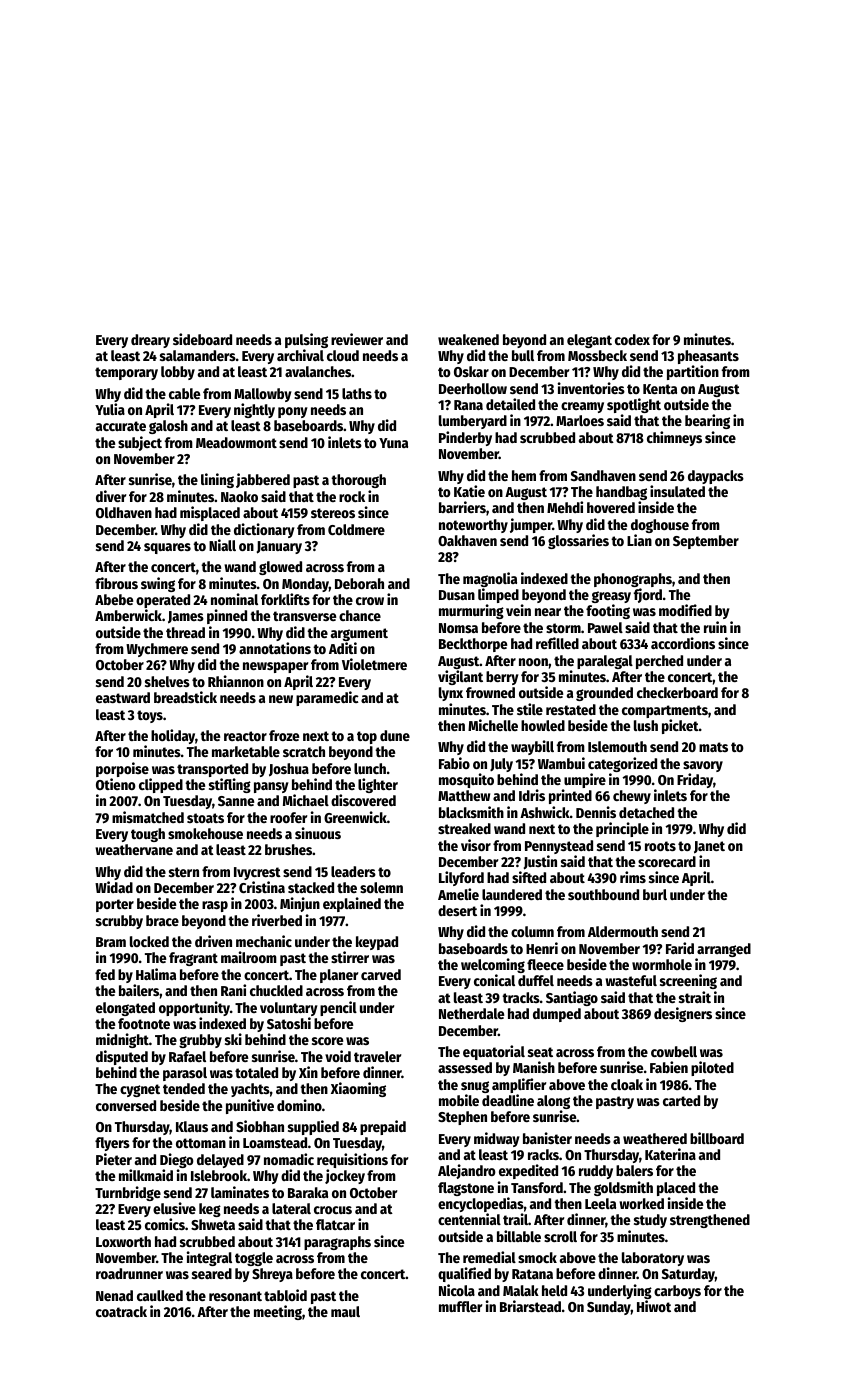 Image resolution: width=849 pixels, height=1400 pixels. What do you see at coordinates (187, 1056) in the screenshot?
I see `Rafael` at bounding box center [187, 1056].
